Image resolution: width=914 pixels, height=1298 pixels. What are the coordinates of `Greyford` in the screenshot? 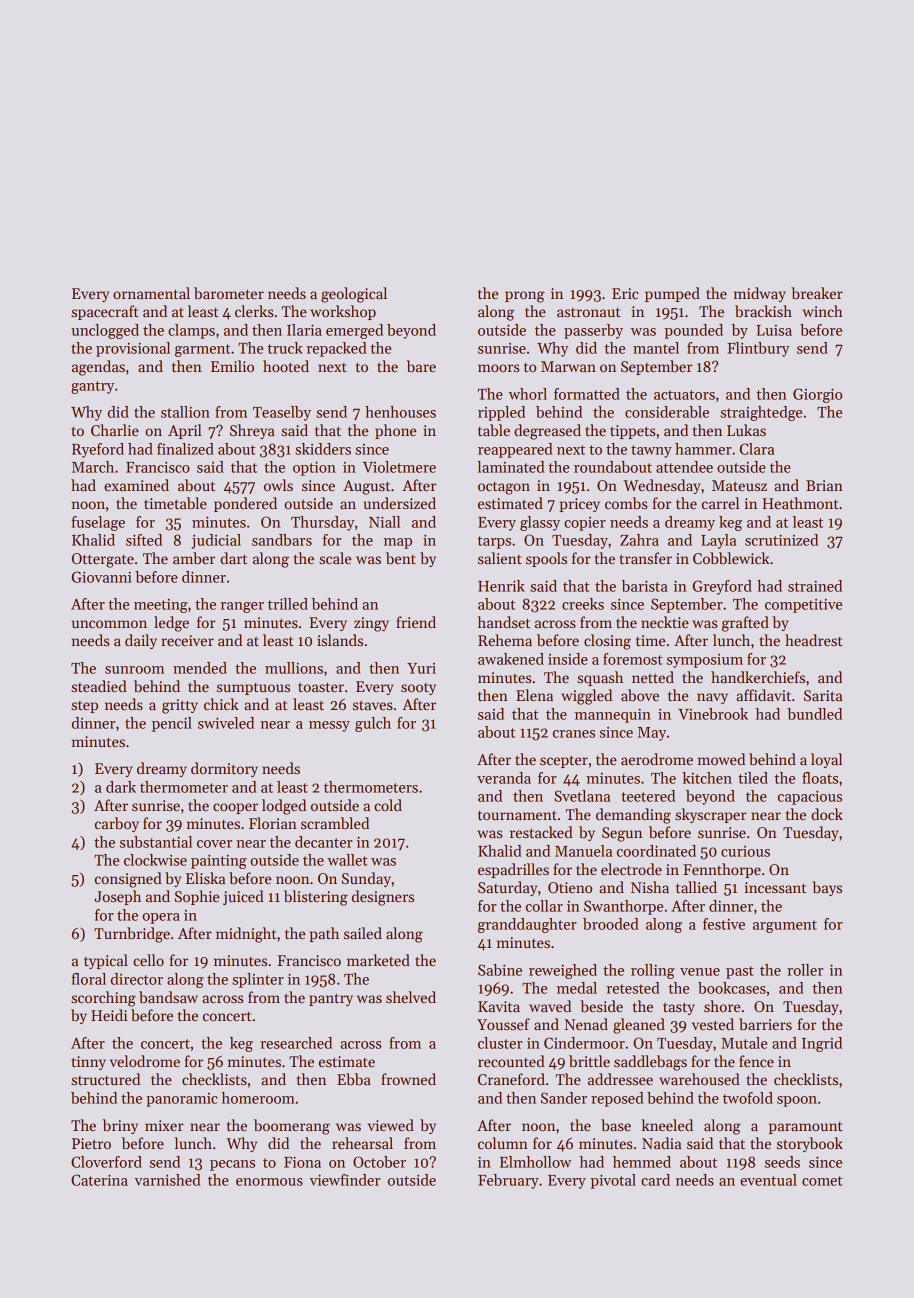 It's located at (722, 587).
